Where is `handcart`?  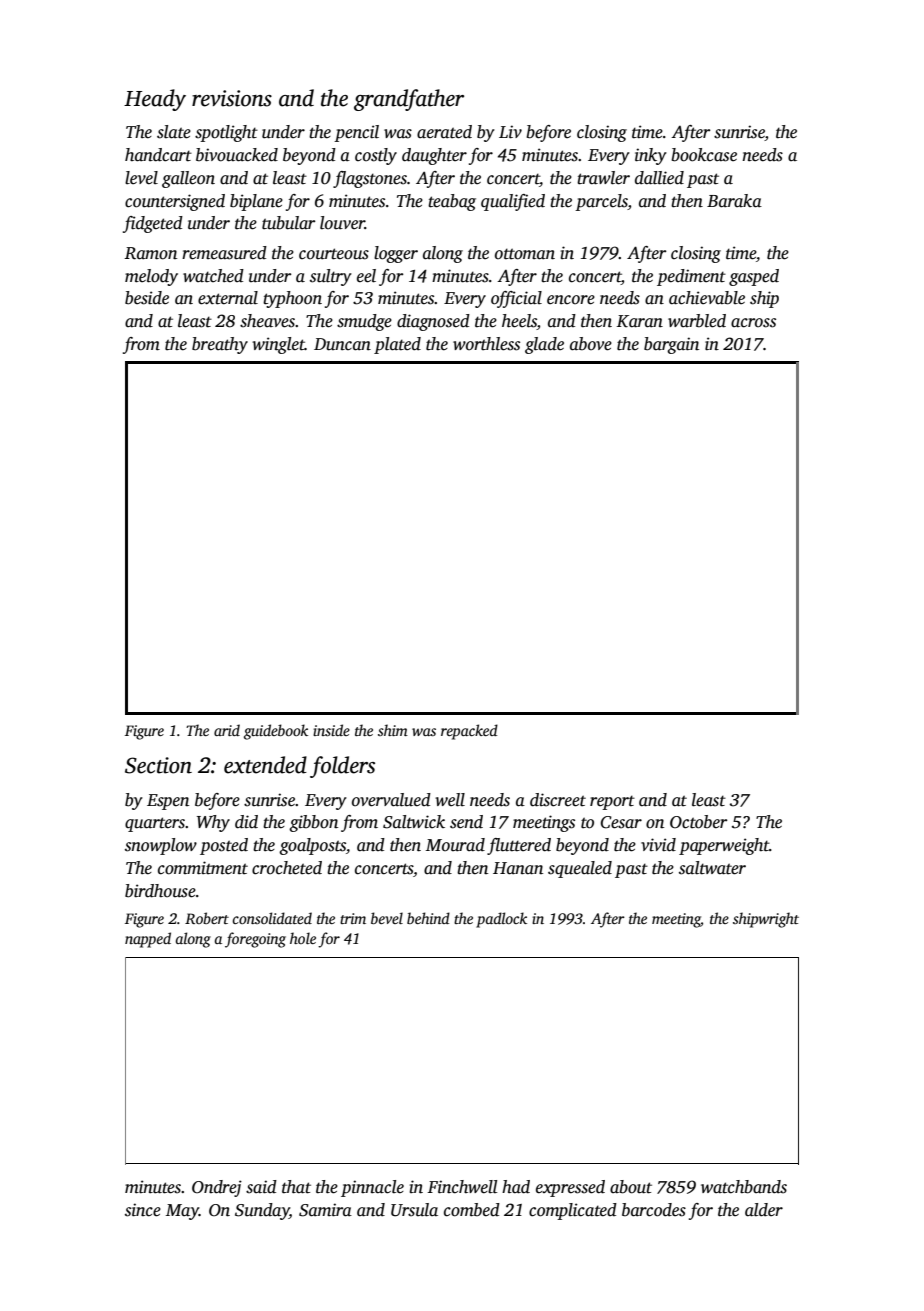 handcart is located at coordinates (158, 155).
